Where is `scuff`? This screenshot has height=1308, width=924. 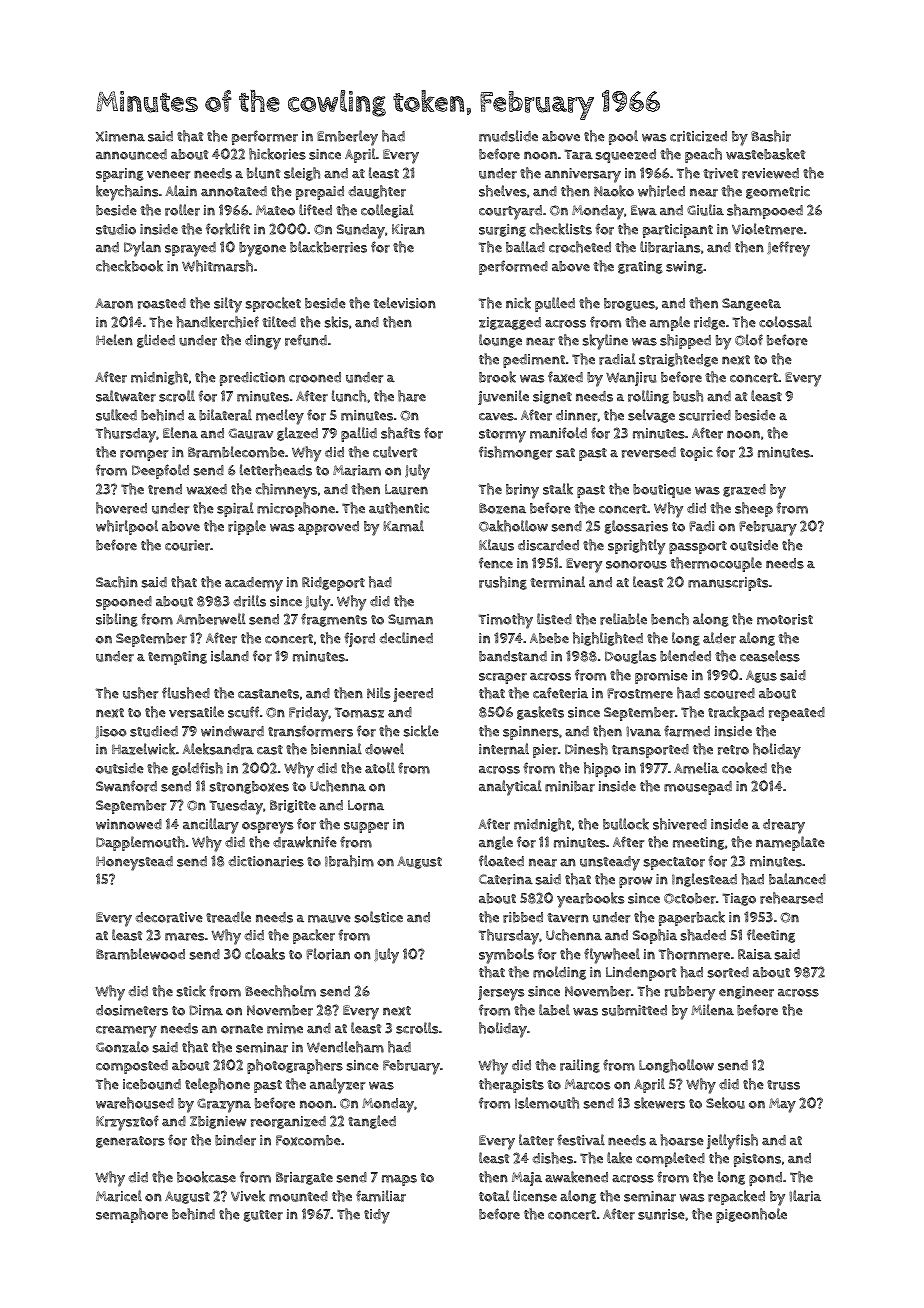 scuff is located at coordinates (243, 712).
